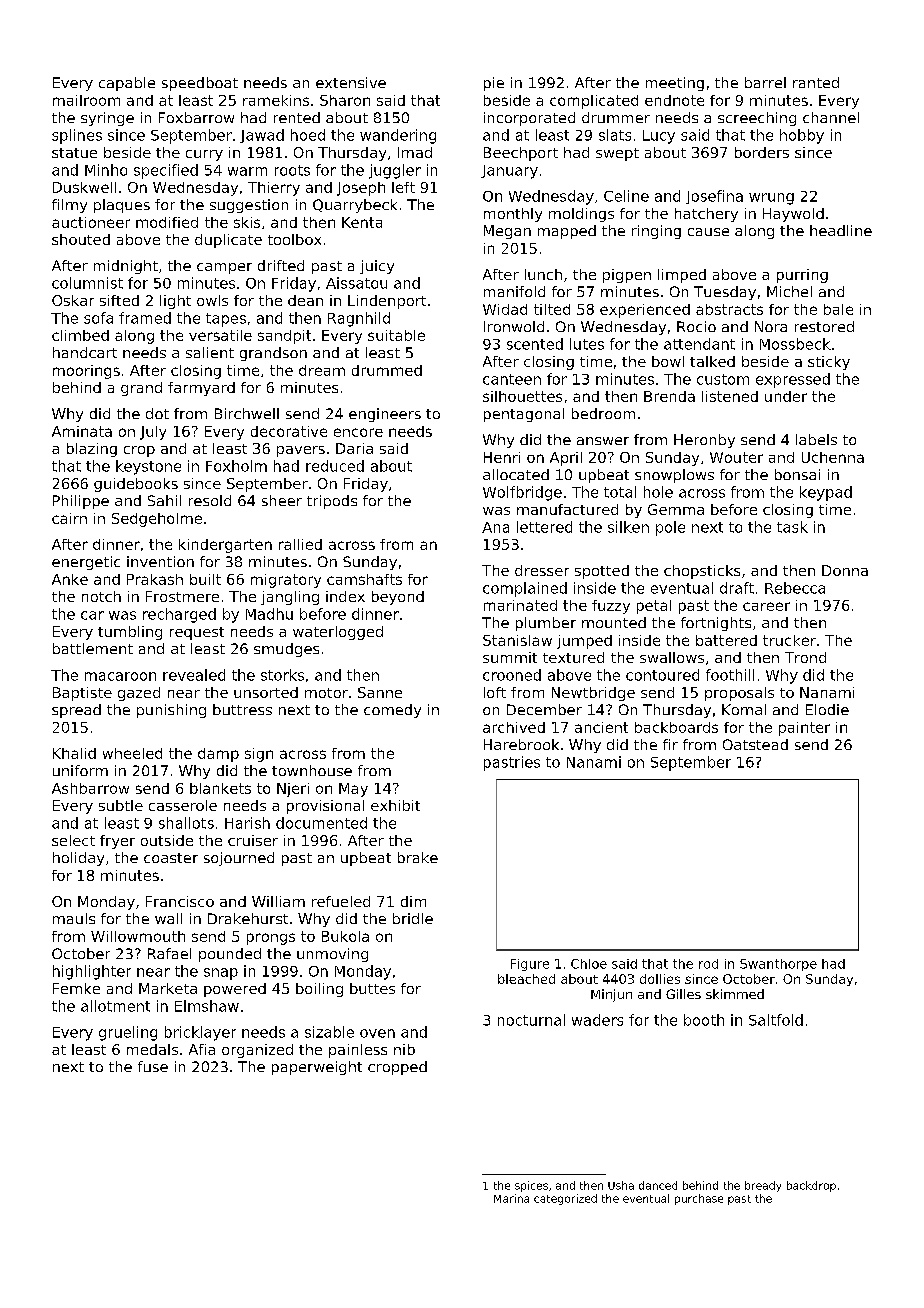 The width and height of the page is (924, 1308). What do you see at coordinates (771, 326) in the page?
I see `Nora` at bounding box center [771, 326].
